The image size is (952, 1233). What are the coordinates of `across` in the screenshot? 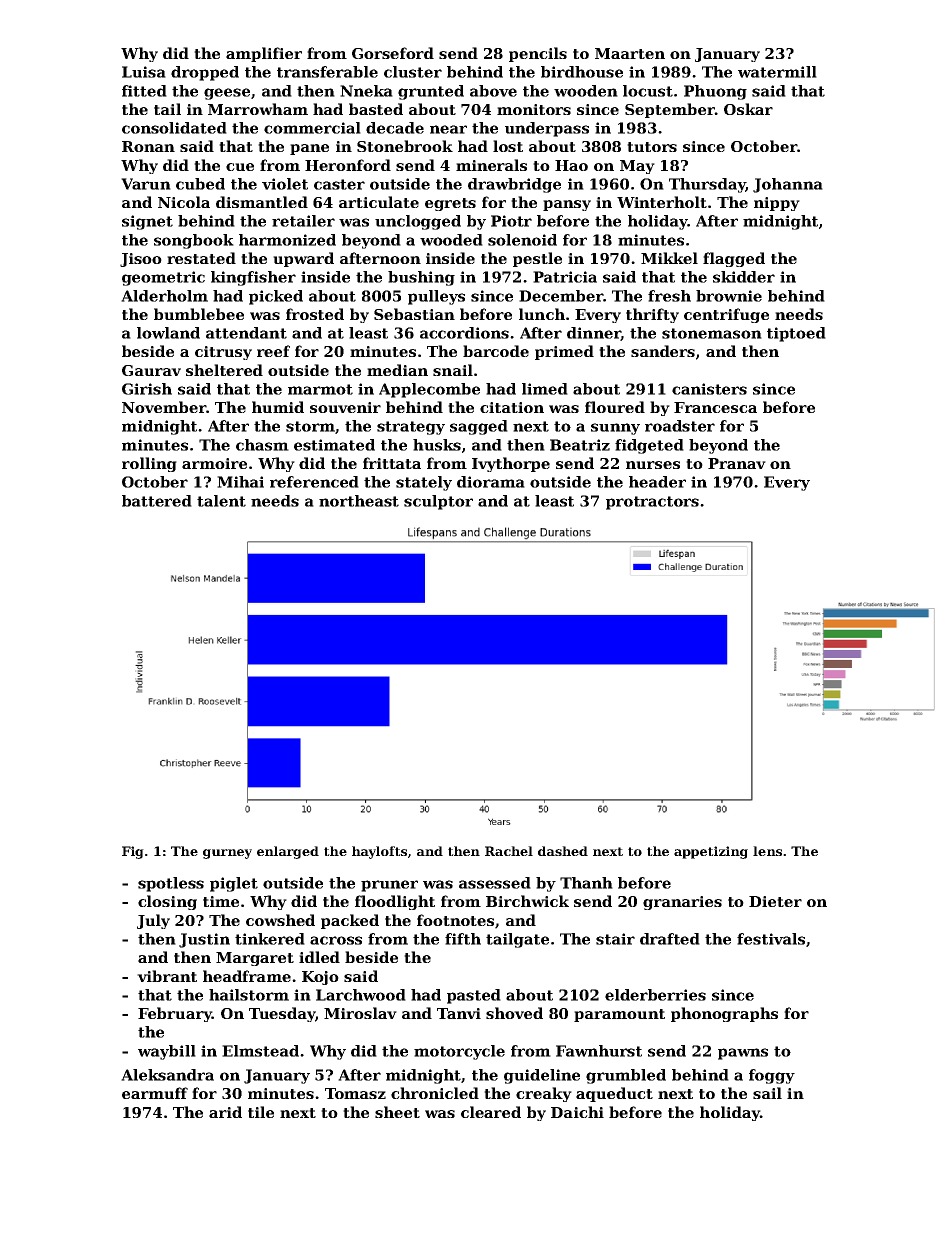 It's located at (336, 940).
